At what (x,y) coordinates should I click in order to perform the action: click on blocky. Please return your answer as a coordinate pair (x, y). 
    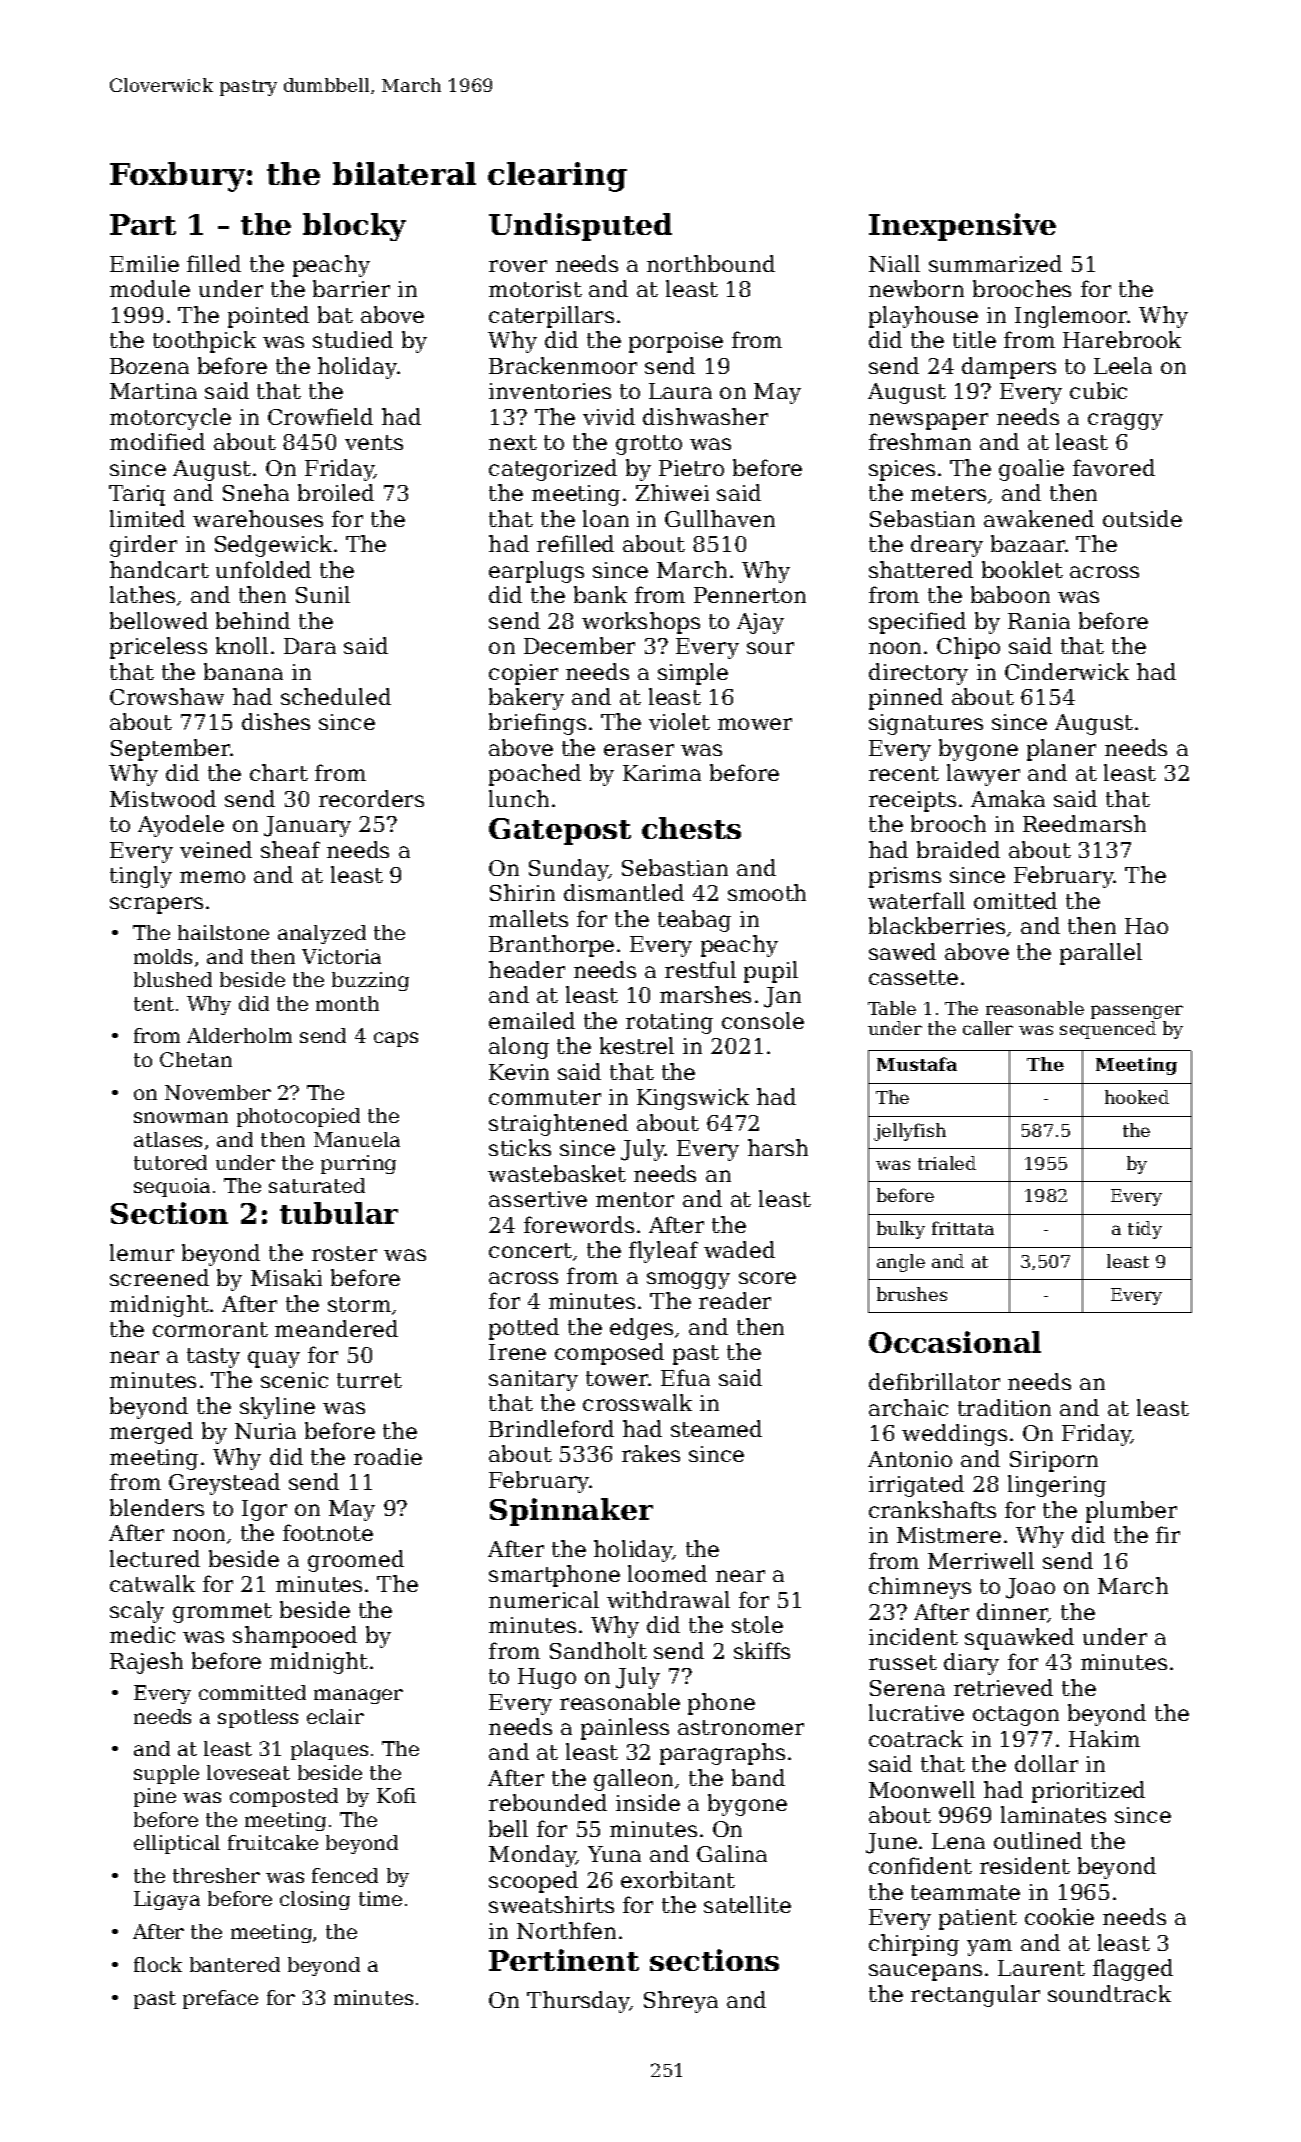
    Looking at the image, I should click on (354, 227).
